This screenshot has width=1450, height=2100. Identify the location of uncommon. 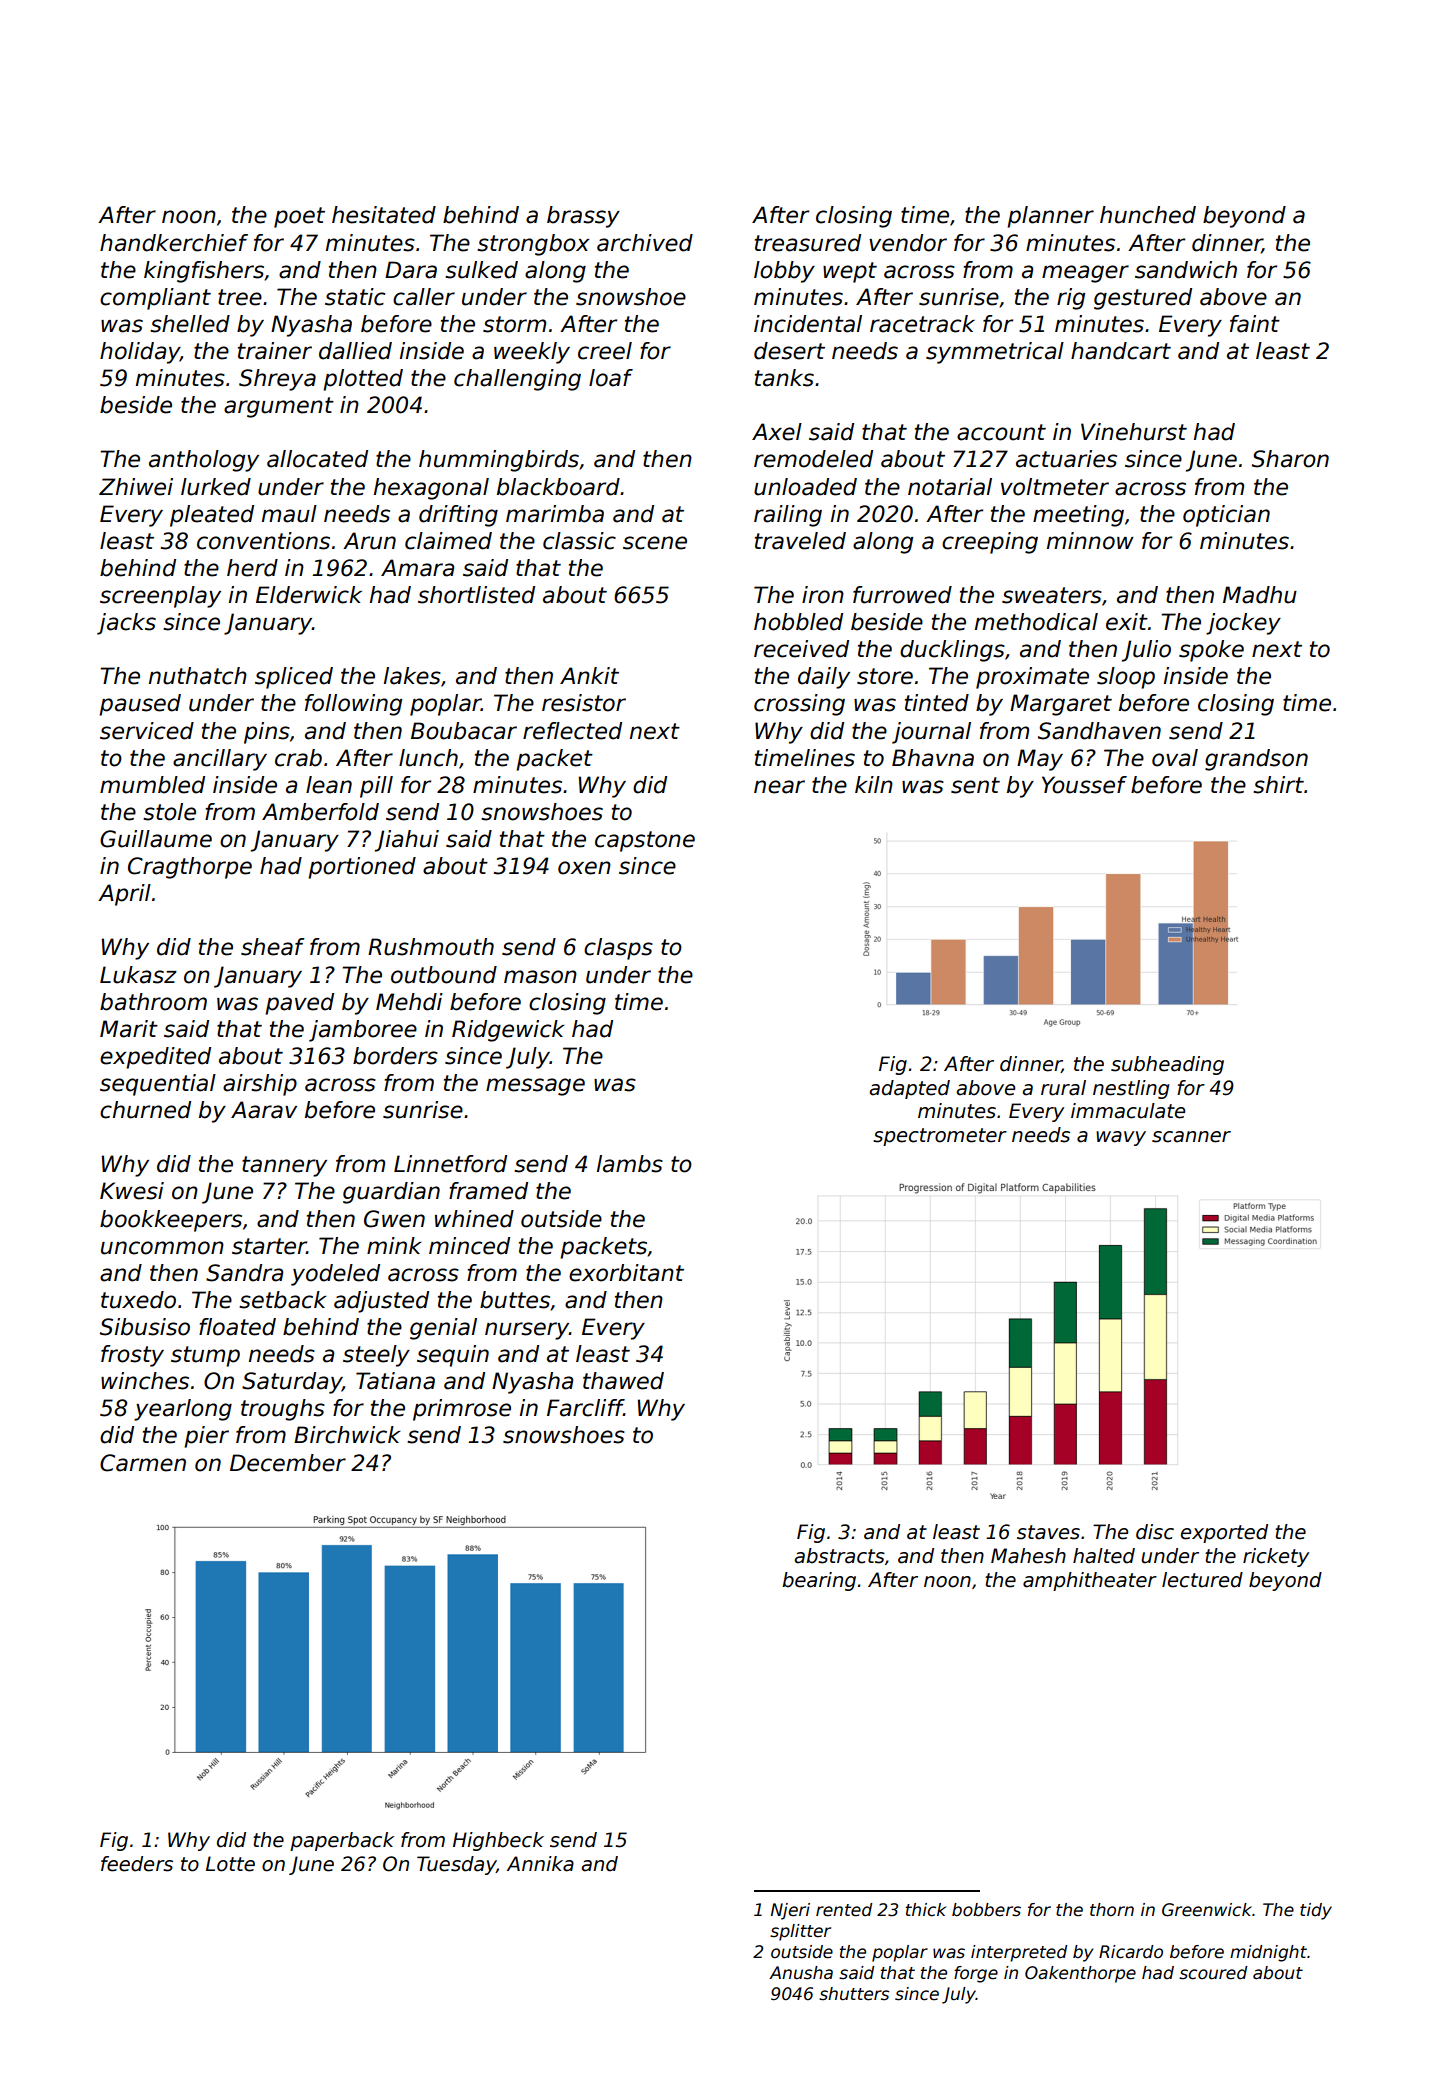
(162, 1248).
